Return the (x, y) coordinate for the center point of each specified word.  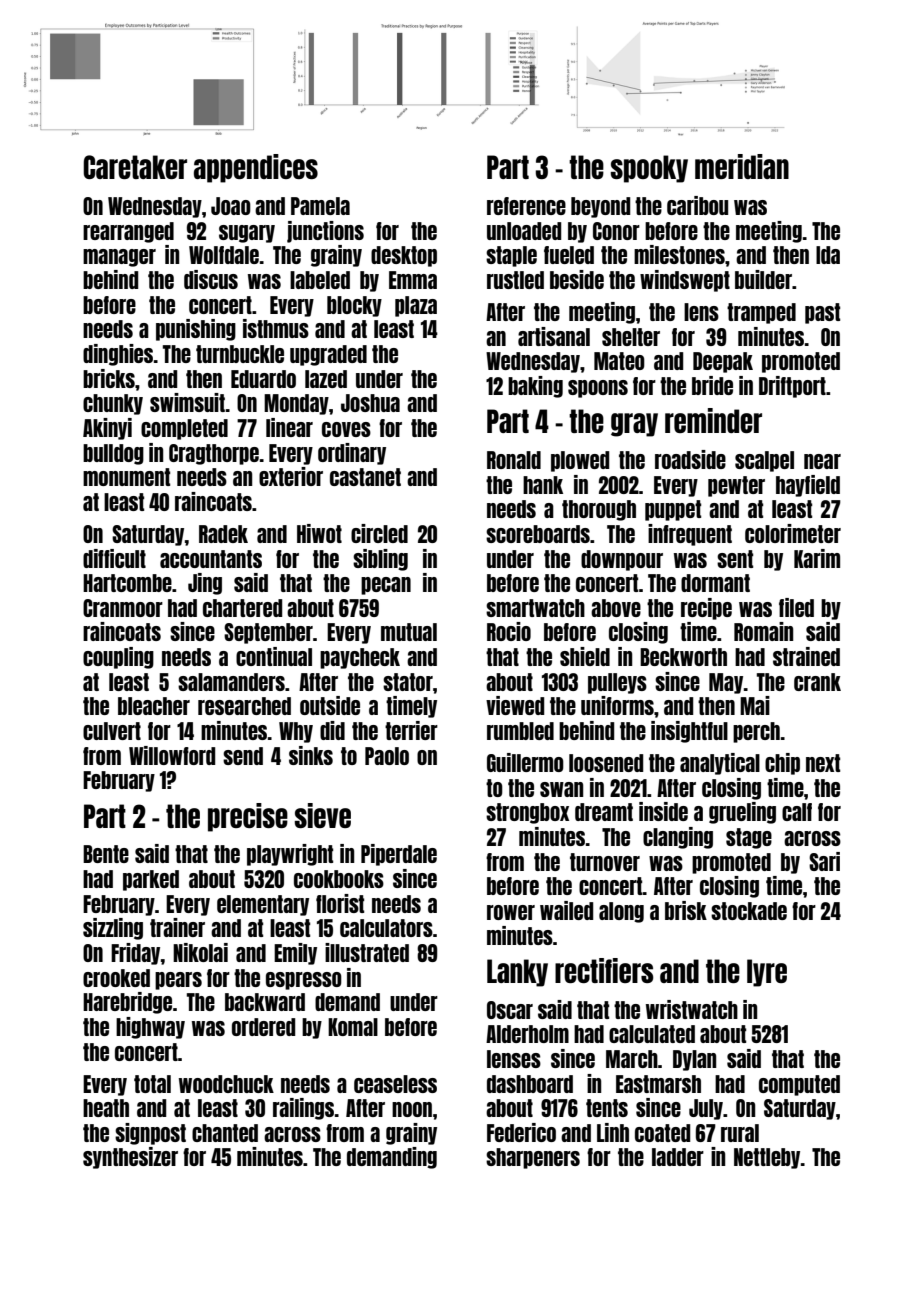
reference (526, 206)
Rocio (509, 631)
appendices (256, 168)
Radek (223, 534)
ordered (263, 1027)
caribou (697, 205)
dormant (715, 583)
